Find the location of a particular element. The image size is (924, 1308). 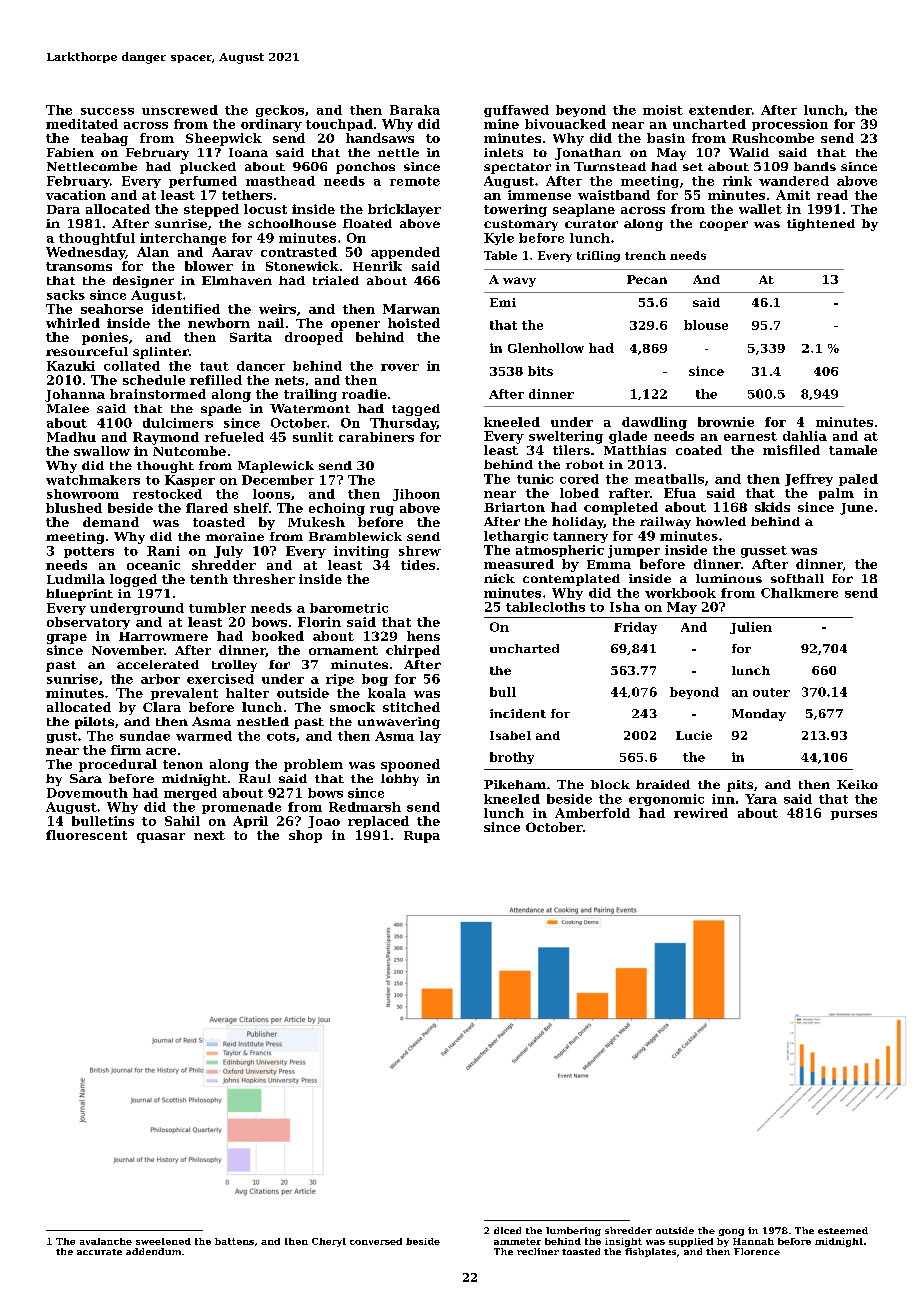

Lucie is located at coordinates (694, 735).
